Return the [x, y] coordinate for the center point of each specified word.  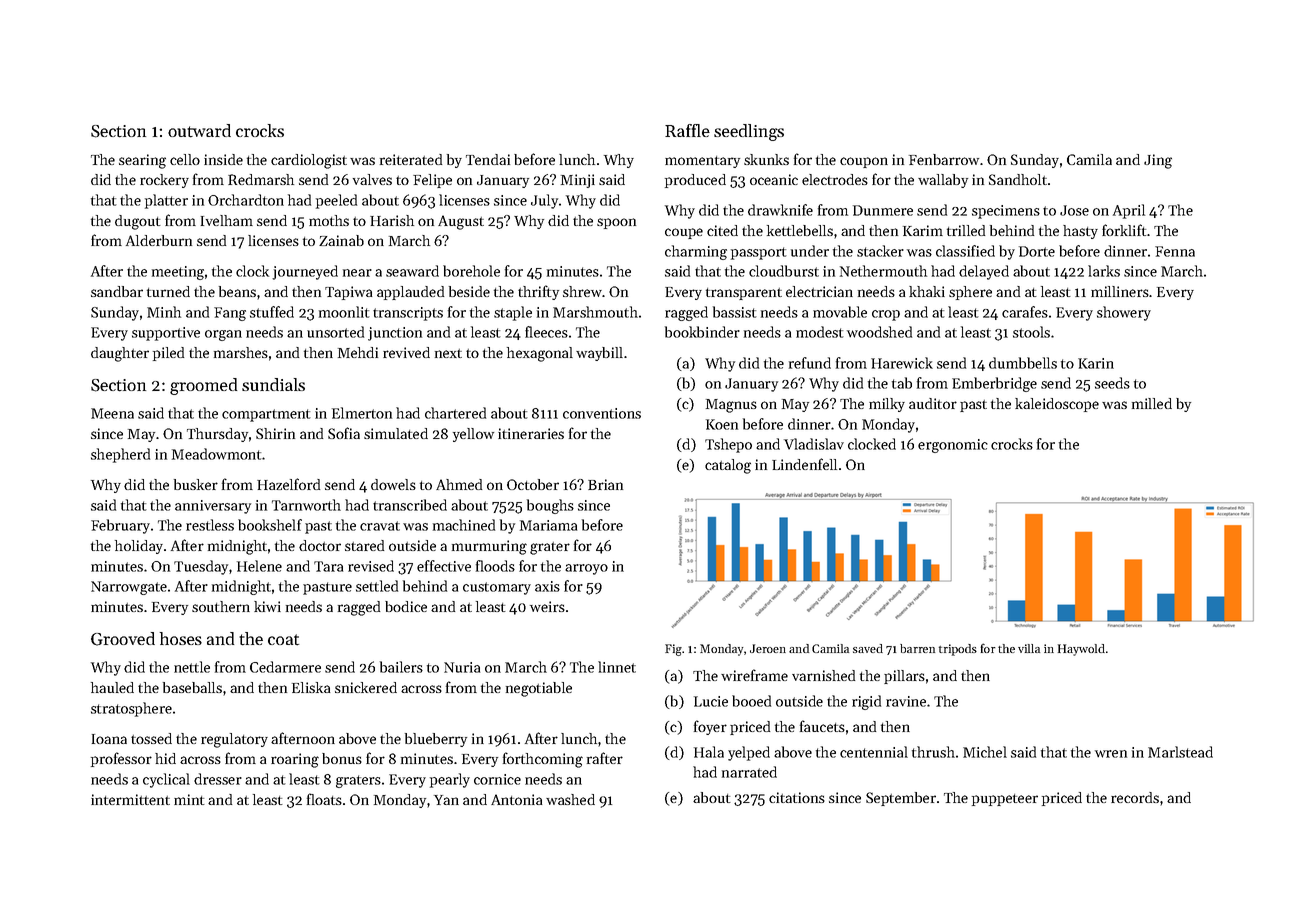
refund [810, 363]
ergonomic [953, 446]
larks [1104, 271]
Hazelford [288, 484]
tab [902, 383]
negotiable [539, 689]
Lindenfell [804, 464]
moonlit [344, 312]
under [810, 251]
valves [372, 179]
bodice [406, 606]
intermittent [130, 799]
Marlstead [1180, 752]
